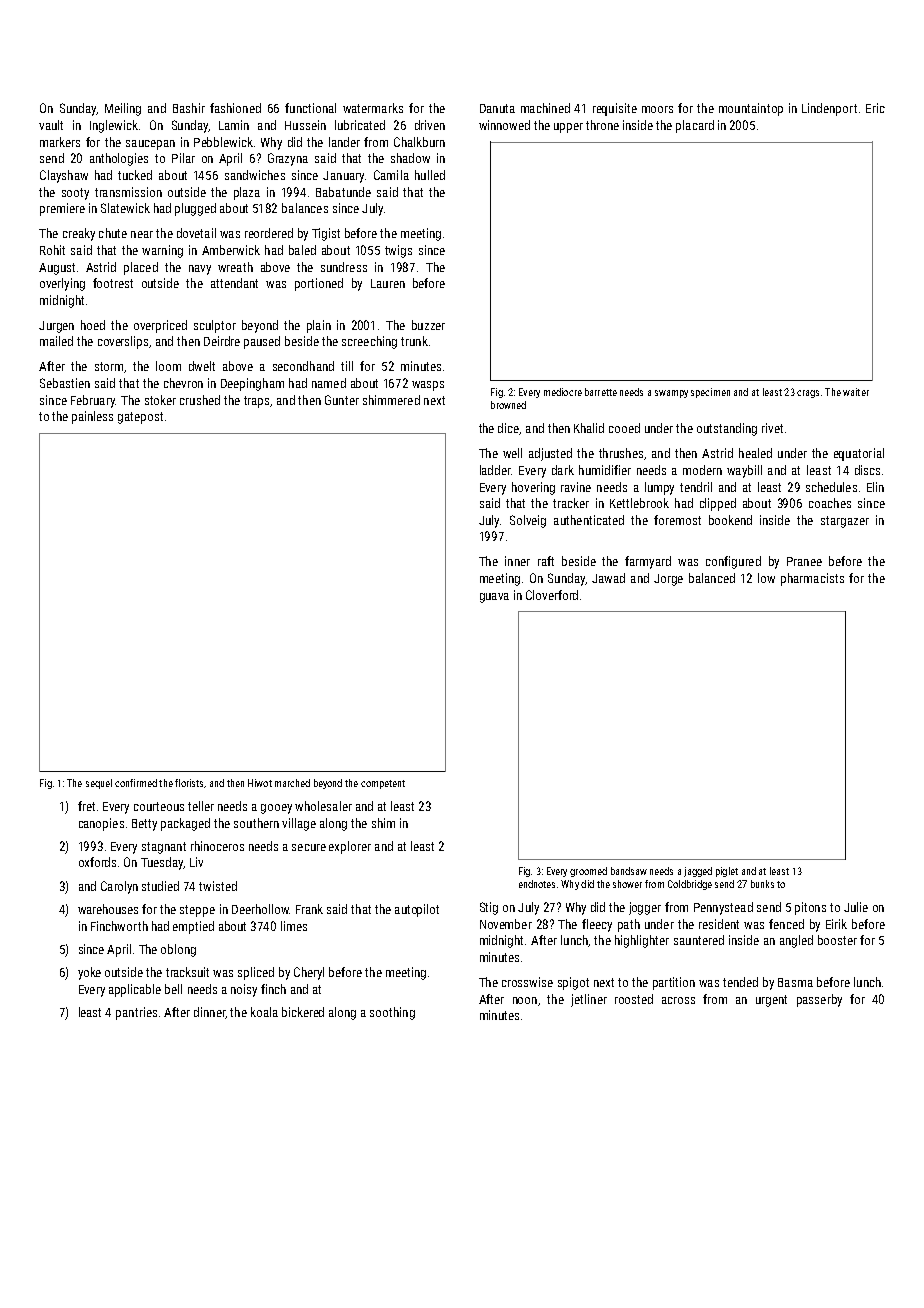 Image resolution: width=924 pixels, height=1308 pixels. Describe the element at coordinates (136, 783) in the image. I see `confirmed` at that location.
